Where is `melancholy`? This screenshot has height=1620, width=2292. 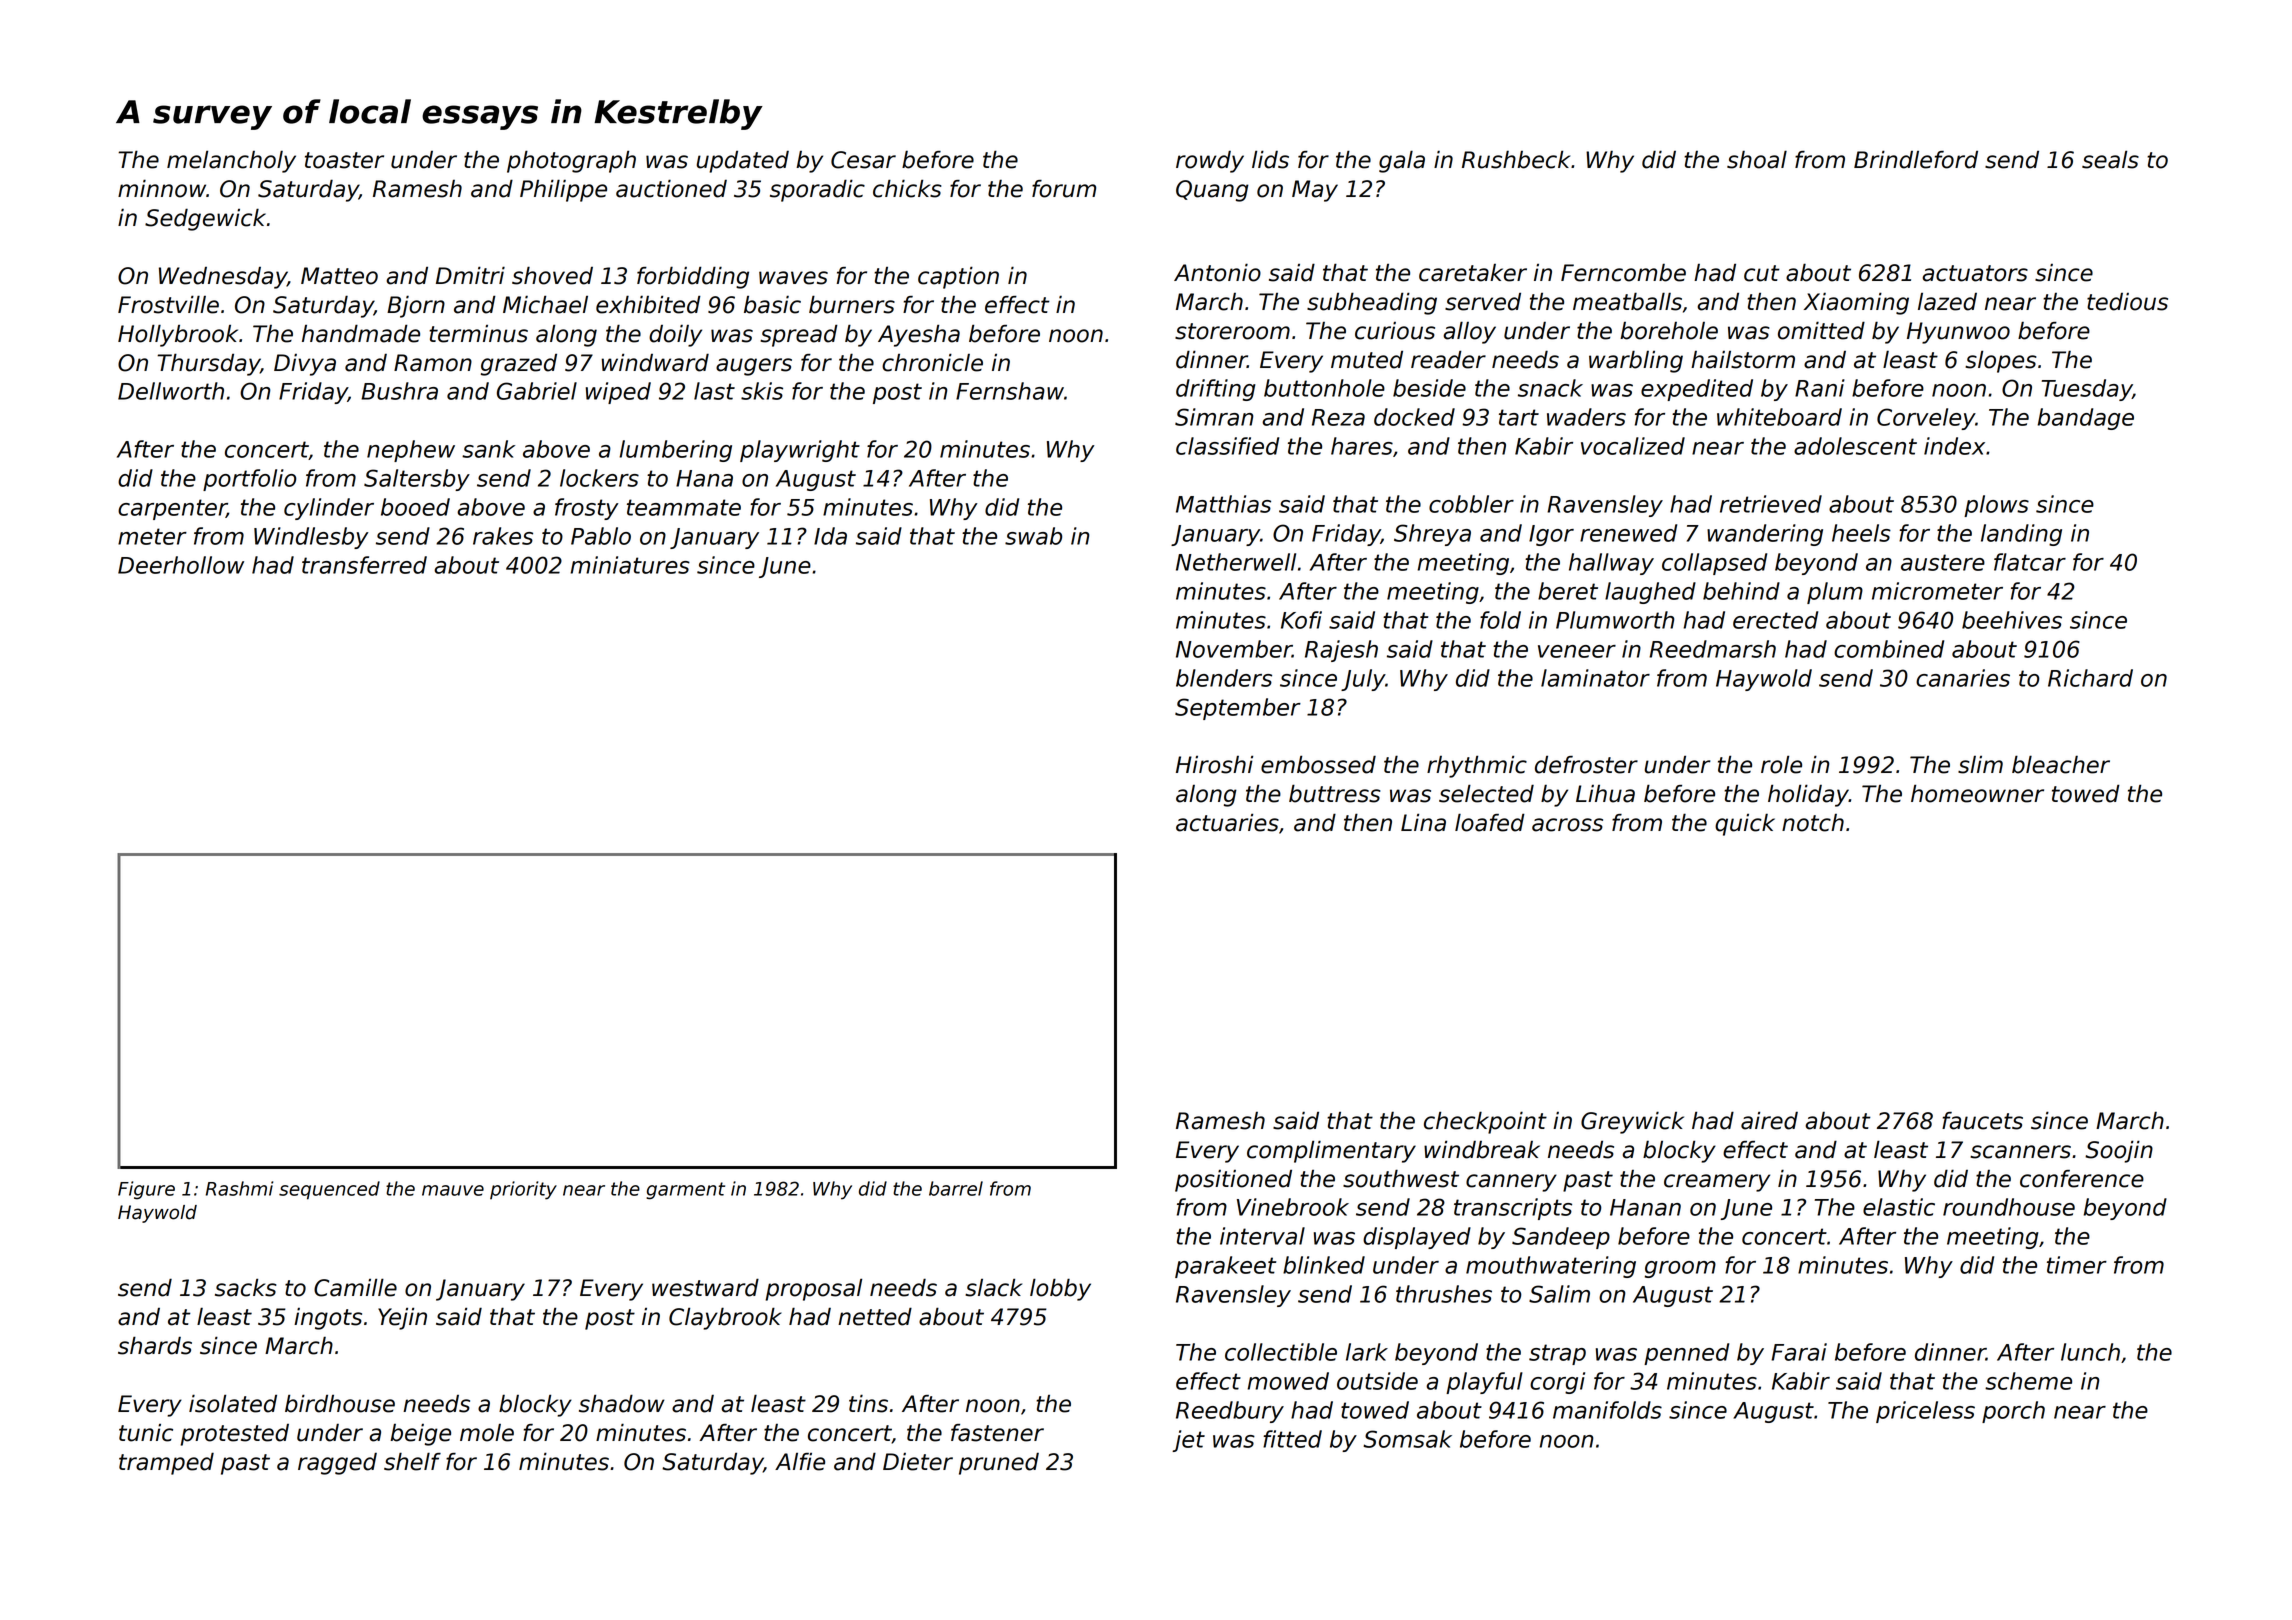 melancholy is located at coordinates (231, 161).
